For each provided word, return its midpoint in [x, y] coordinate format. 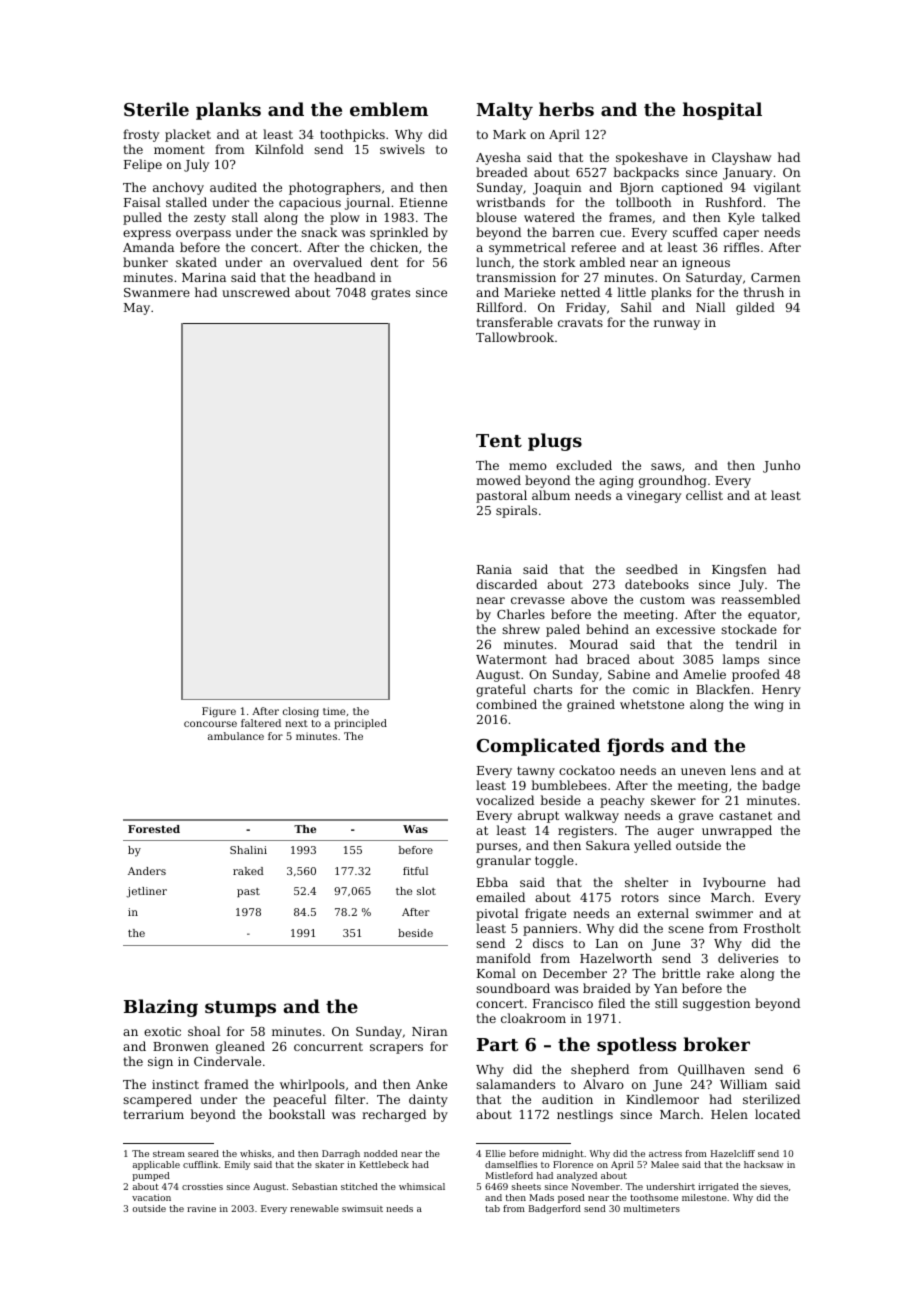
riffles [741, 247]
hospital [722, 111]
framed [226, 1084]
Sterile [156, 109]
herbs [566, 109]
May [137, 309]
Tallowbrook [515, 337]
